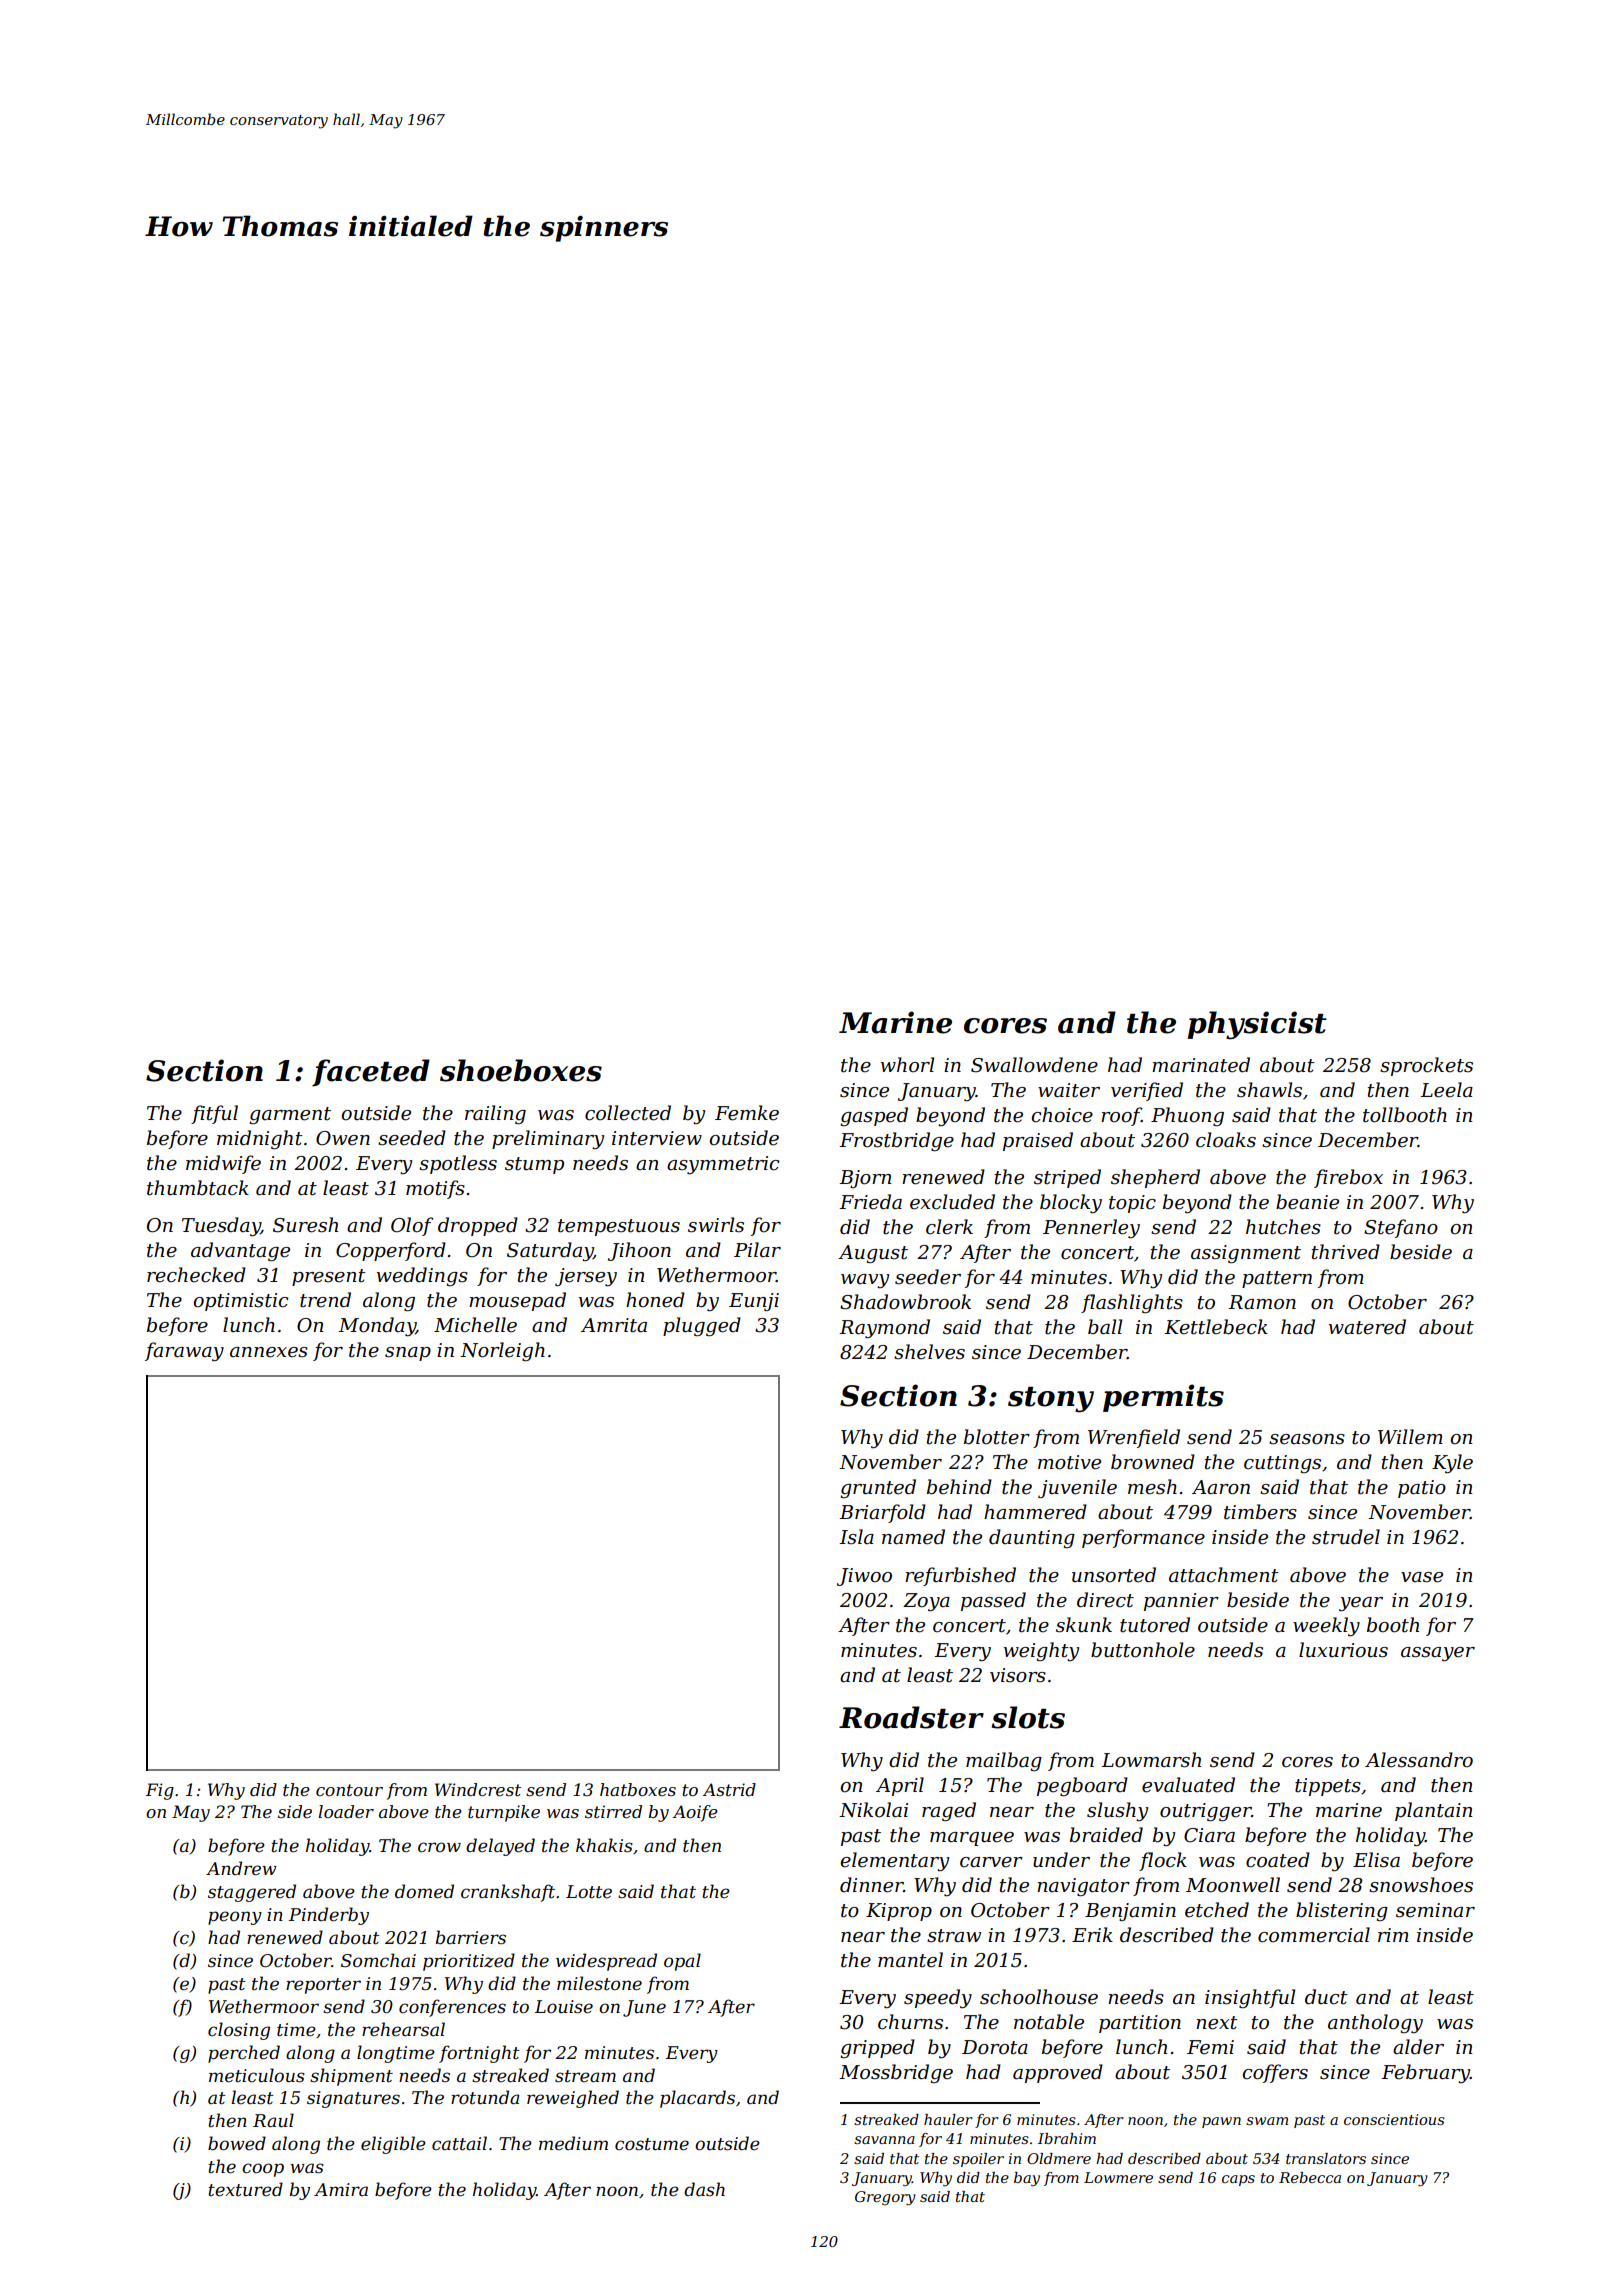 This screenshot has width=1620, height=2292. I want to click on marinated, so click(1201, 1065).
